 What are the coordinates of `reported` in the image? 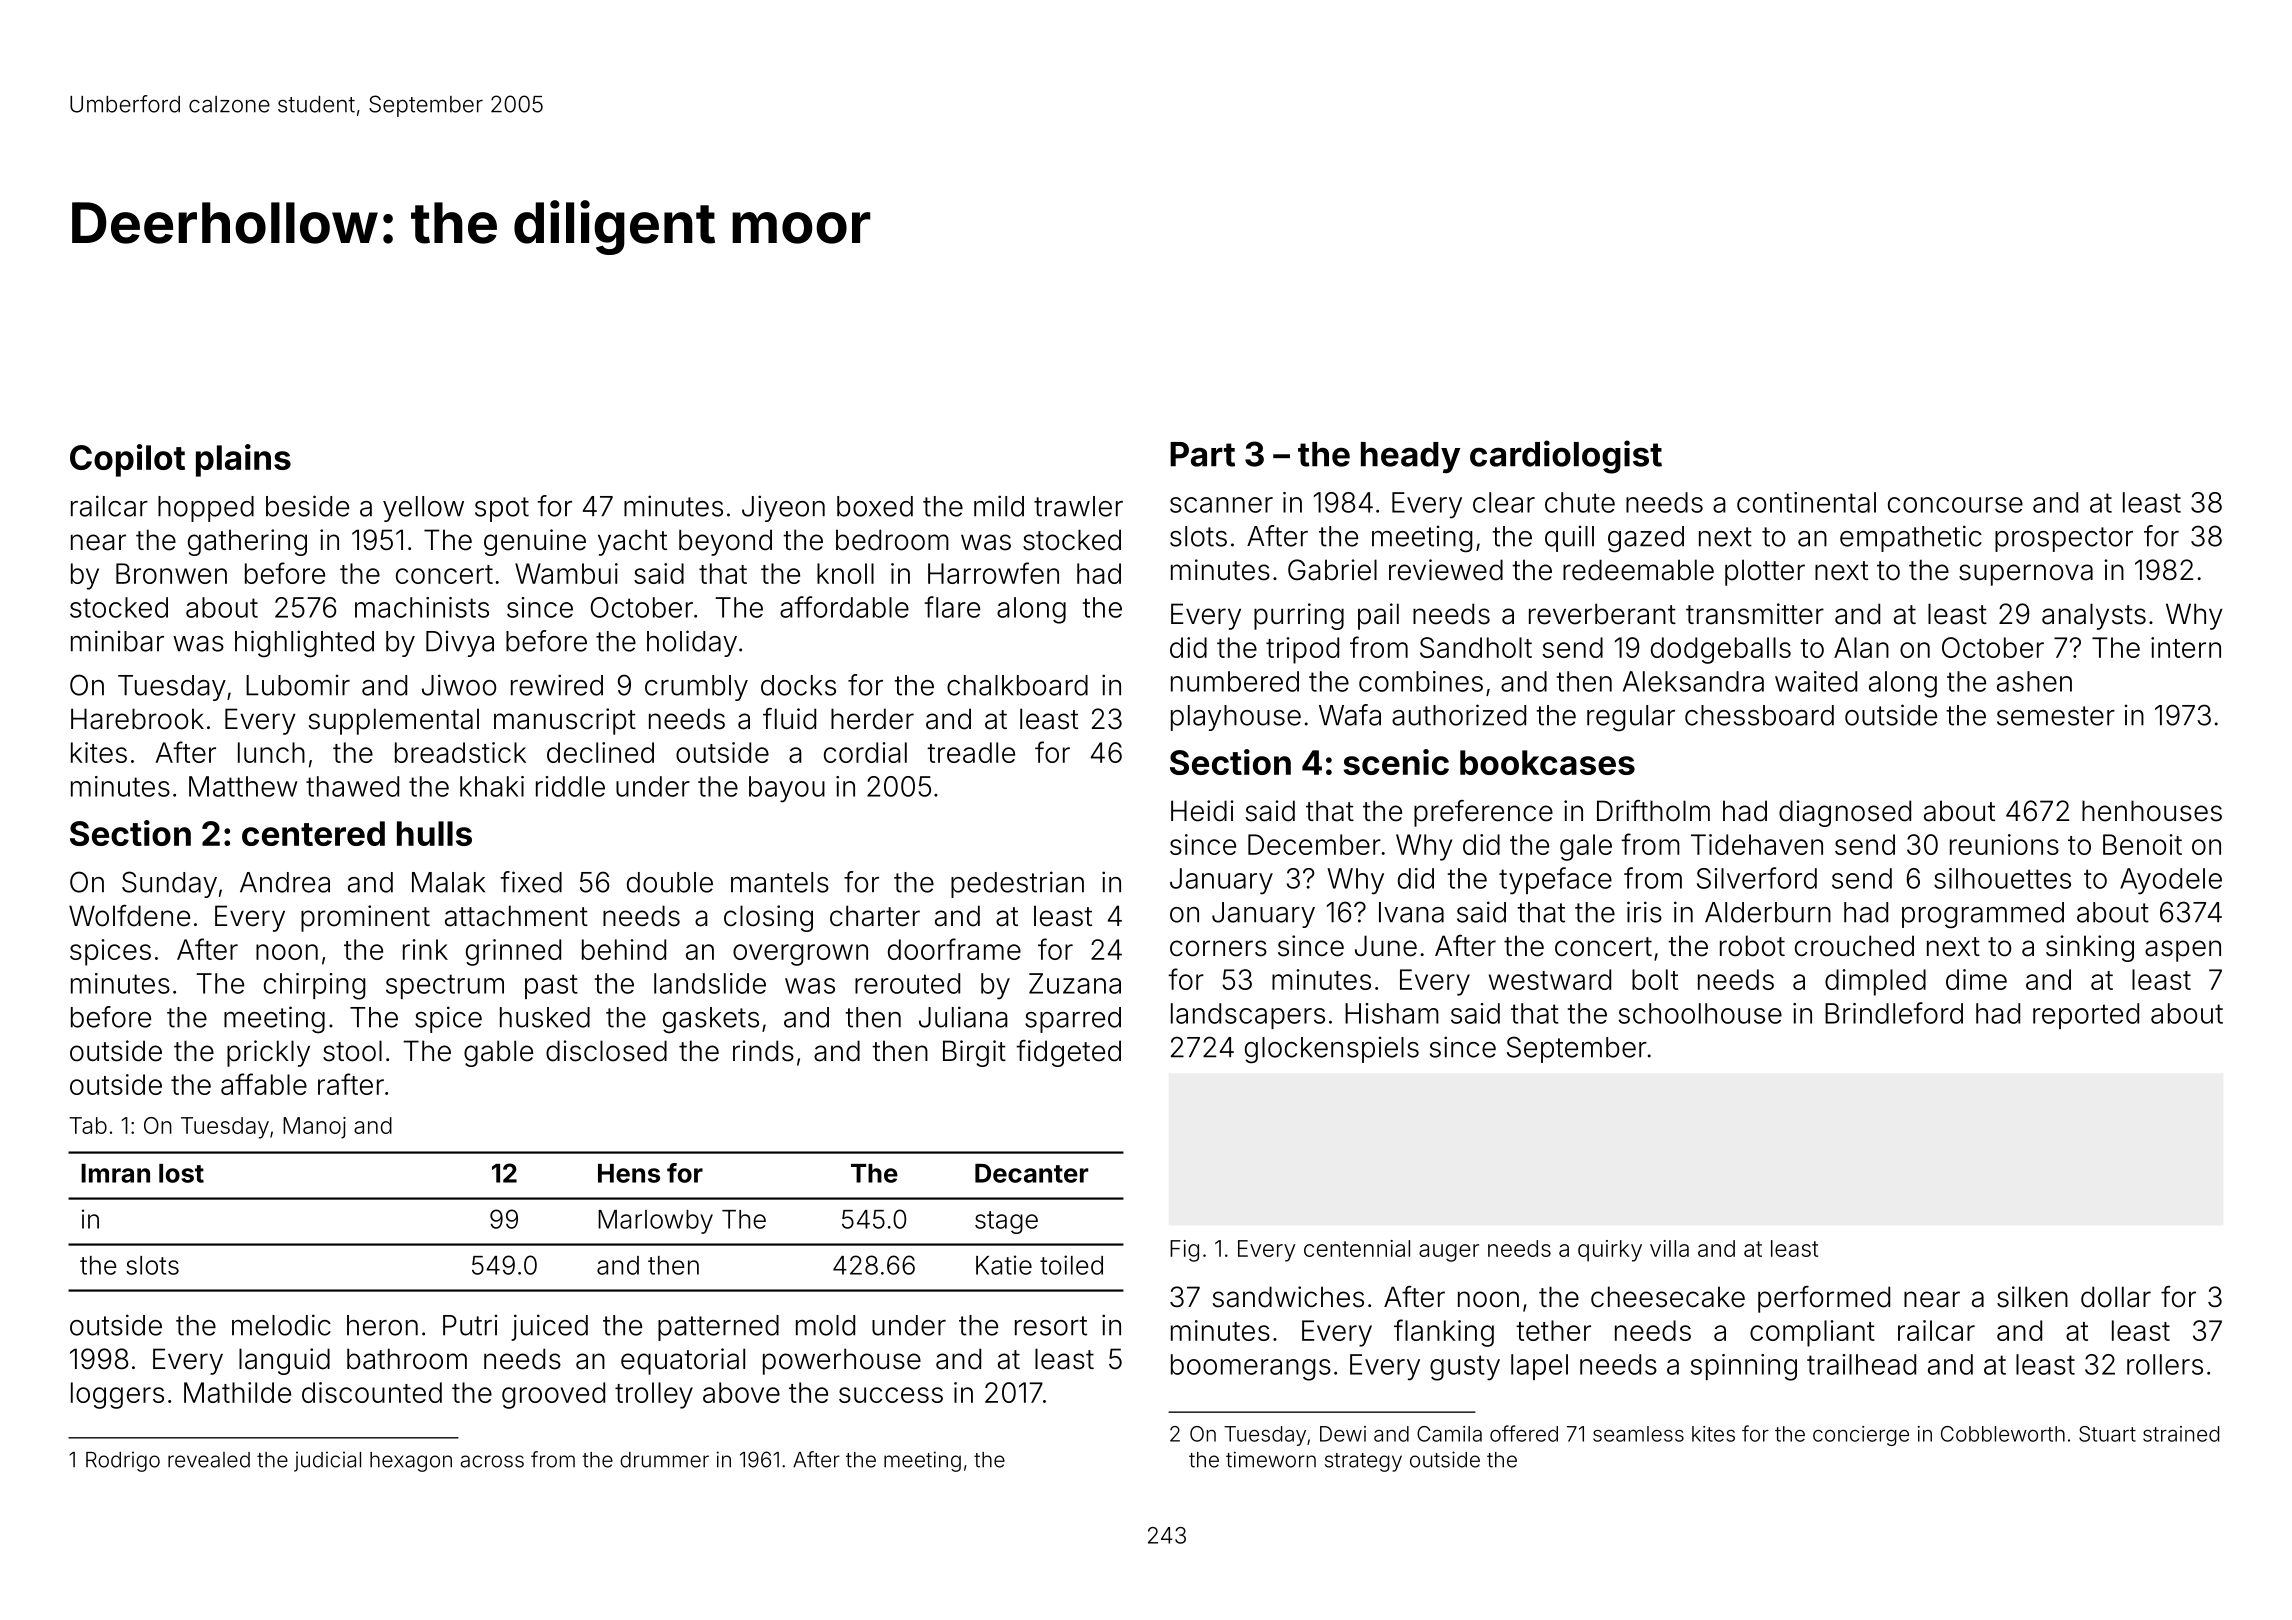 It's located at (2086, 1016).
